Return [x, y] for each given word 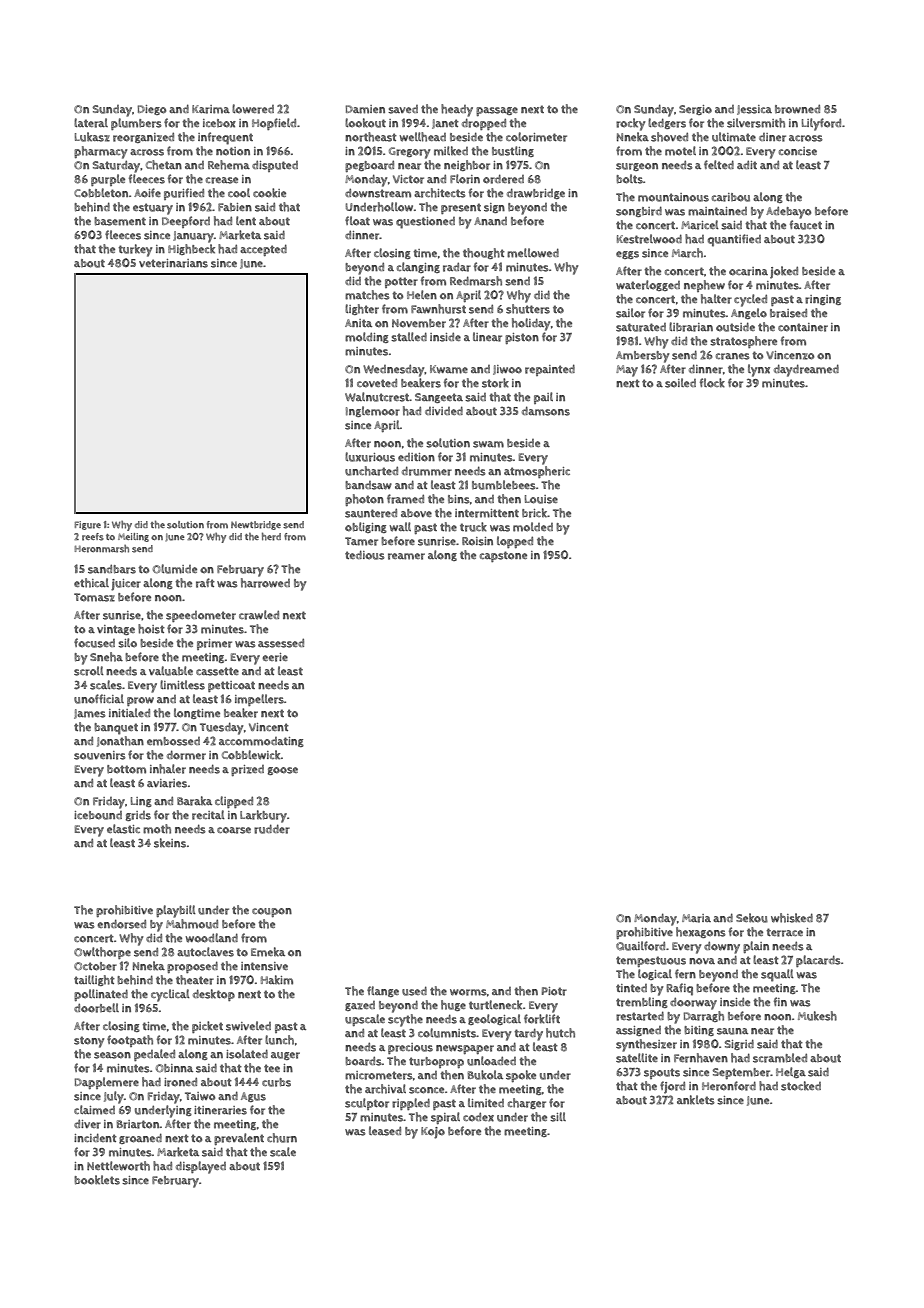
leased [385, 1131]
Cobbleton [101, 193]
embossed [173, 741]
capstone [503, 556]
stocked [801, 1086]
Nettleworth [118, 1166]
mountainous [673, 197]
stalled [409, 337]
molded [533, 527]
